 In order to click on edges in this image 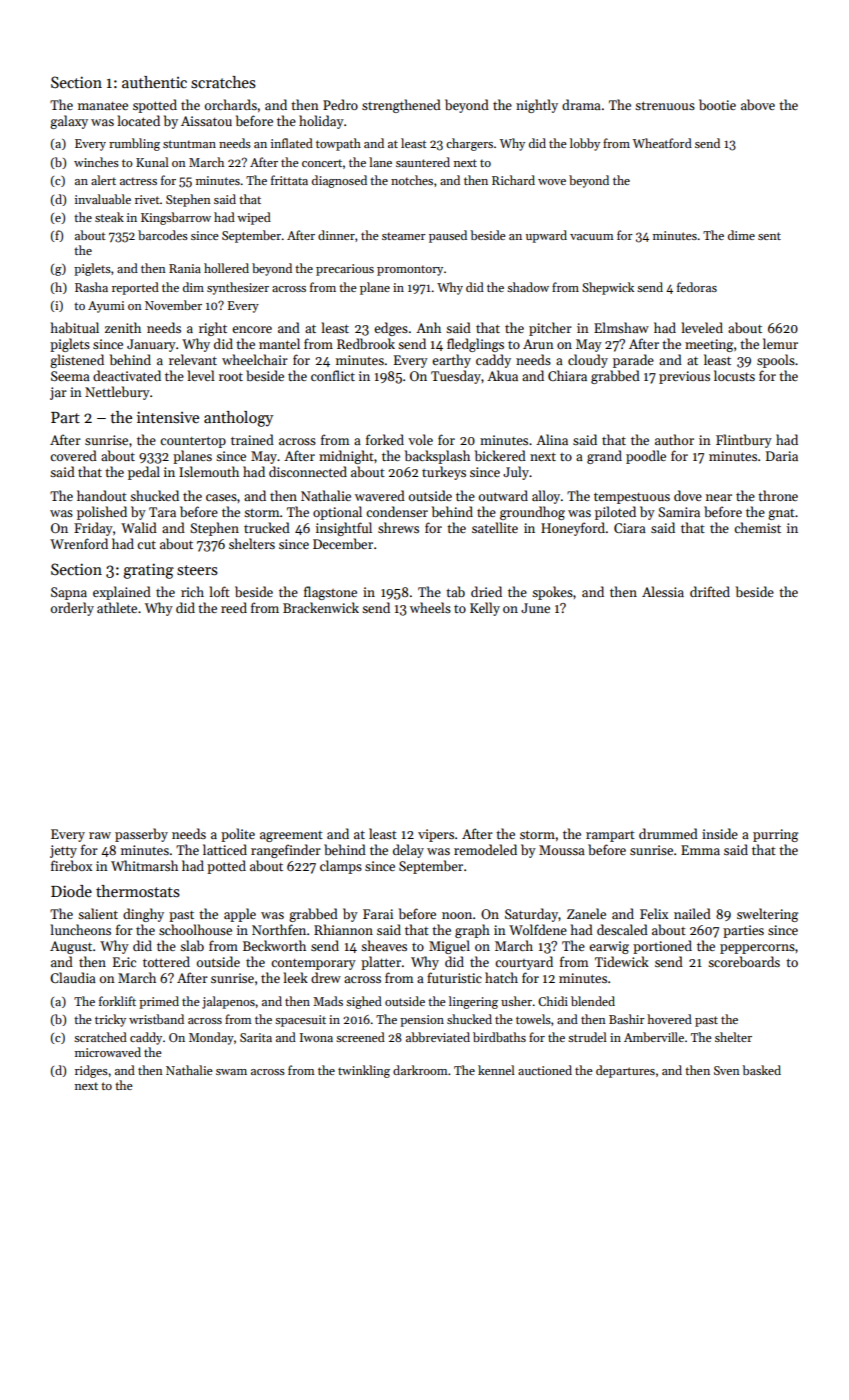, I will do `click(391, 329)`.
